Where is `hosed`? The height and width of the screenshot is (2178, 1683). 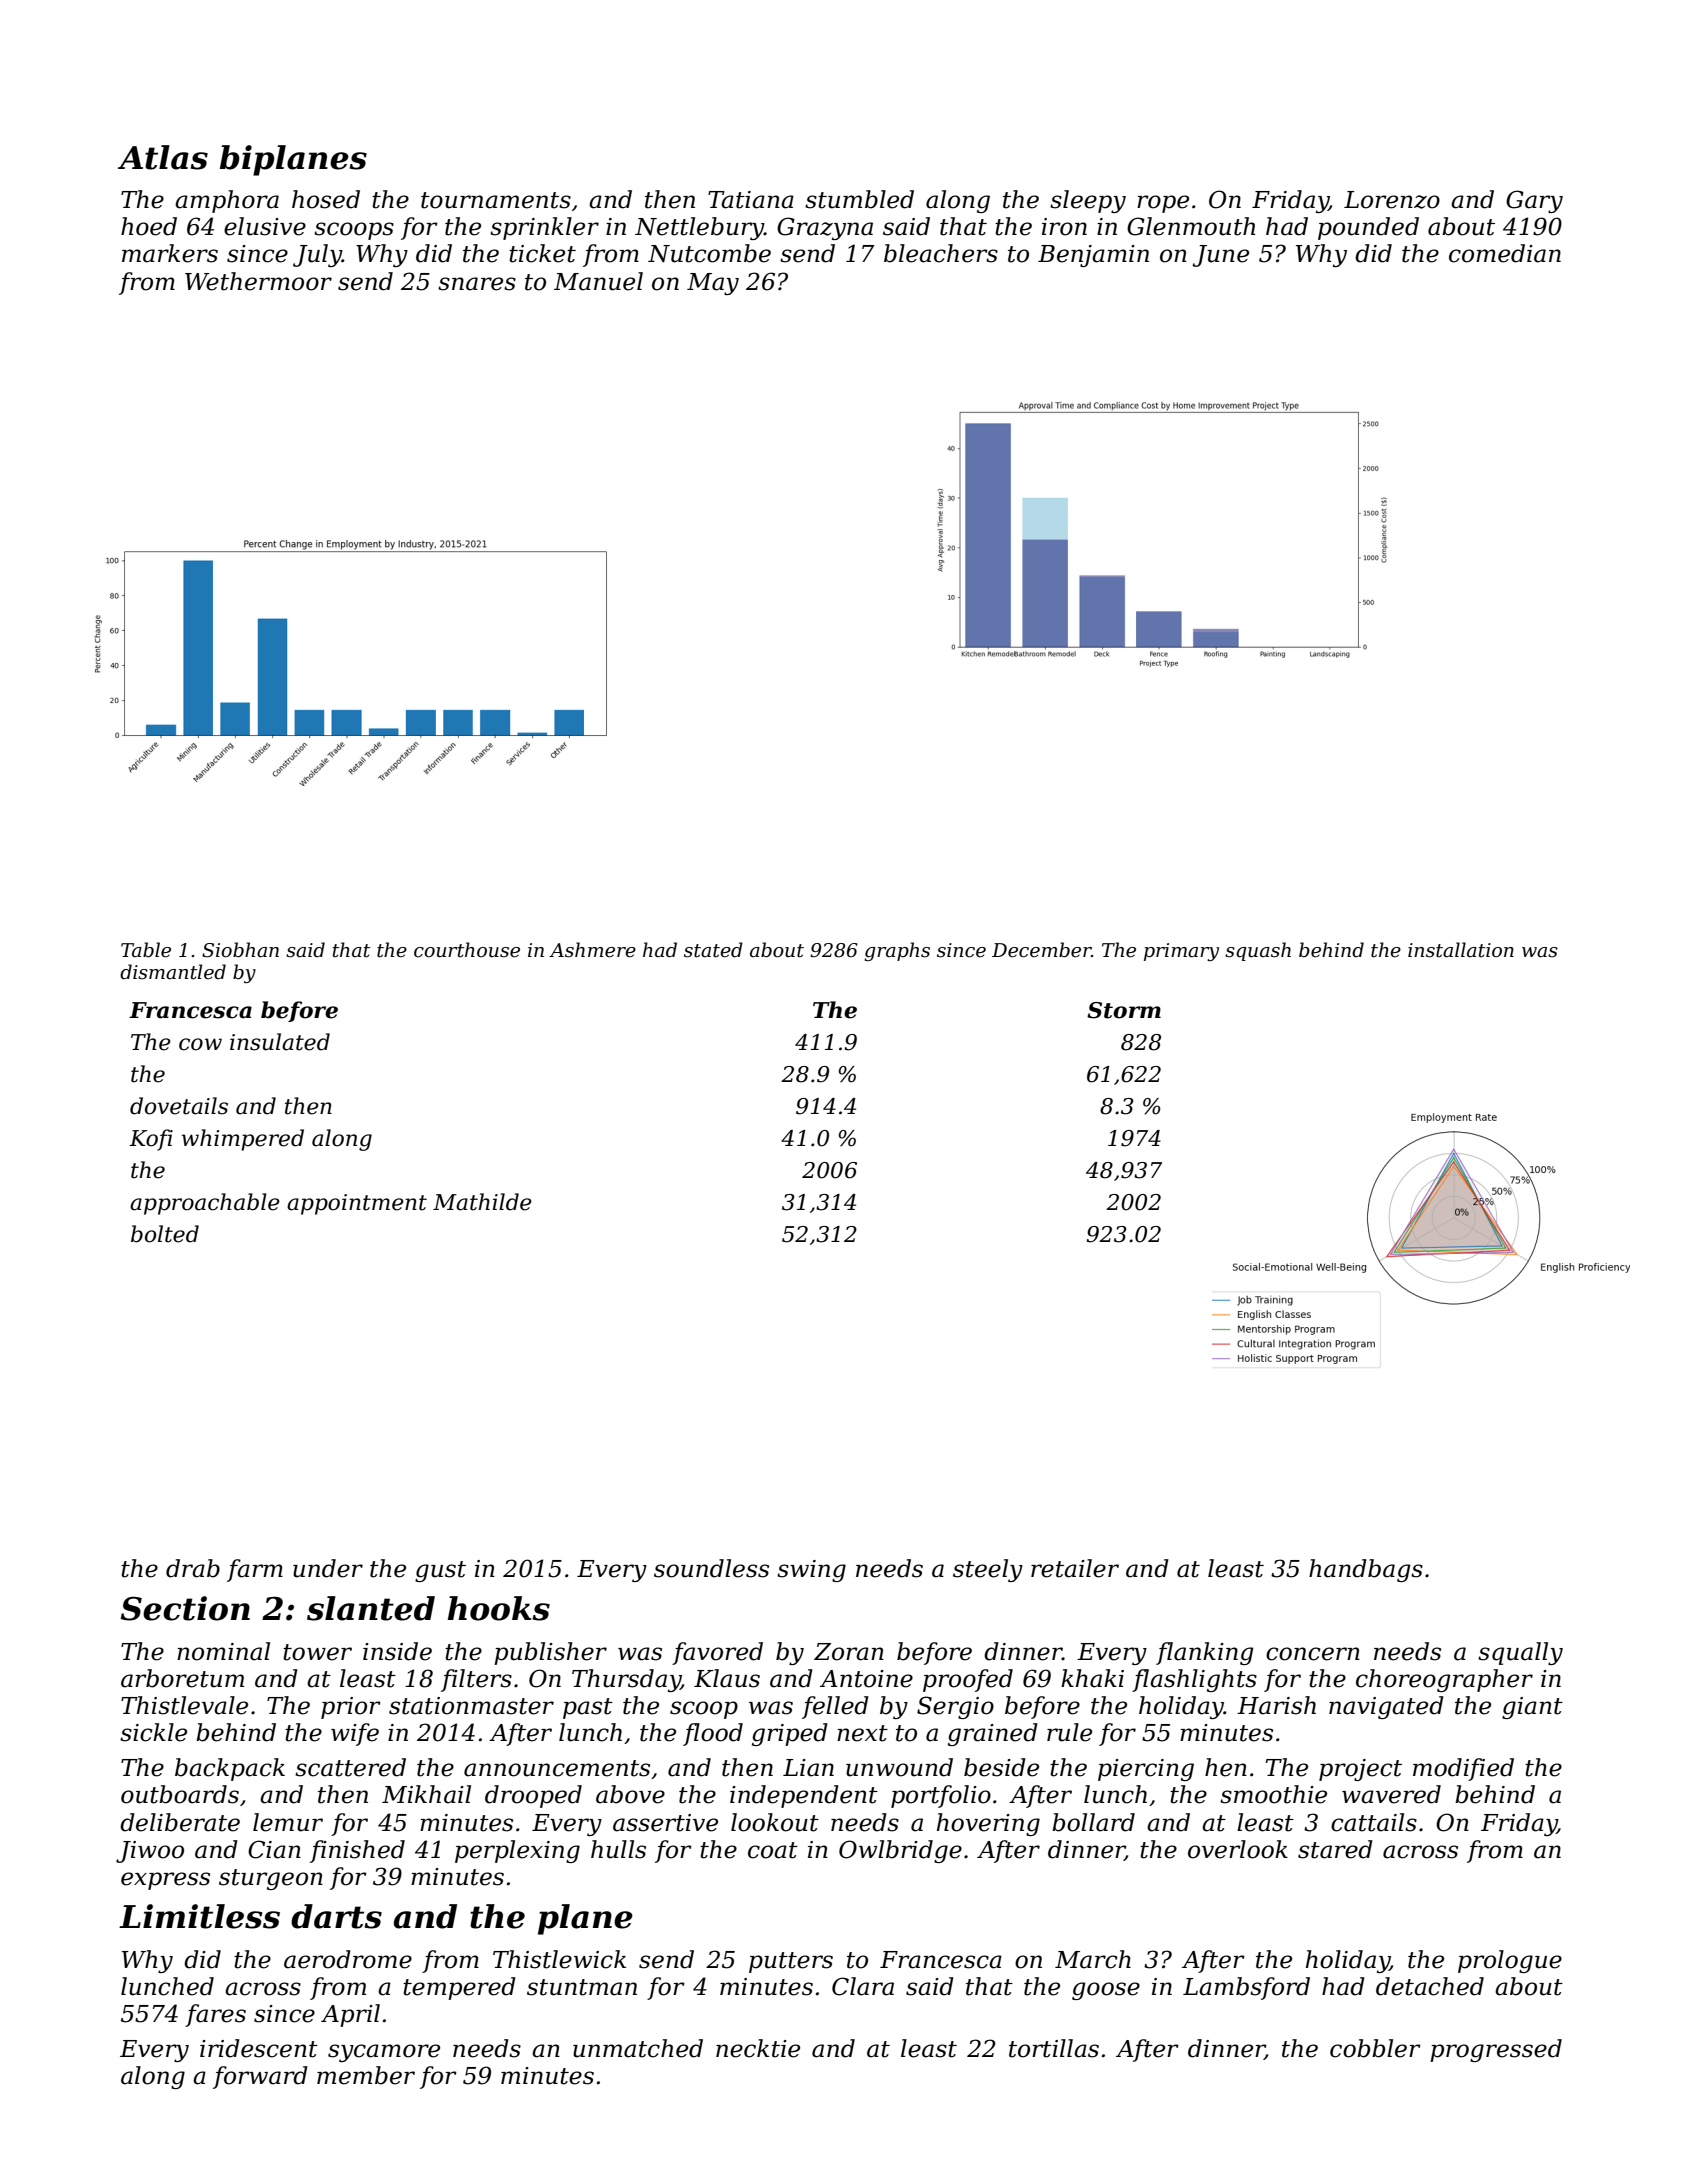 hosed is located at coordinates (326, 199).
